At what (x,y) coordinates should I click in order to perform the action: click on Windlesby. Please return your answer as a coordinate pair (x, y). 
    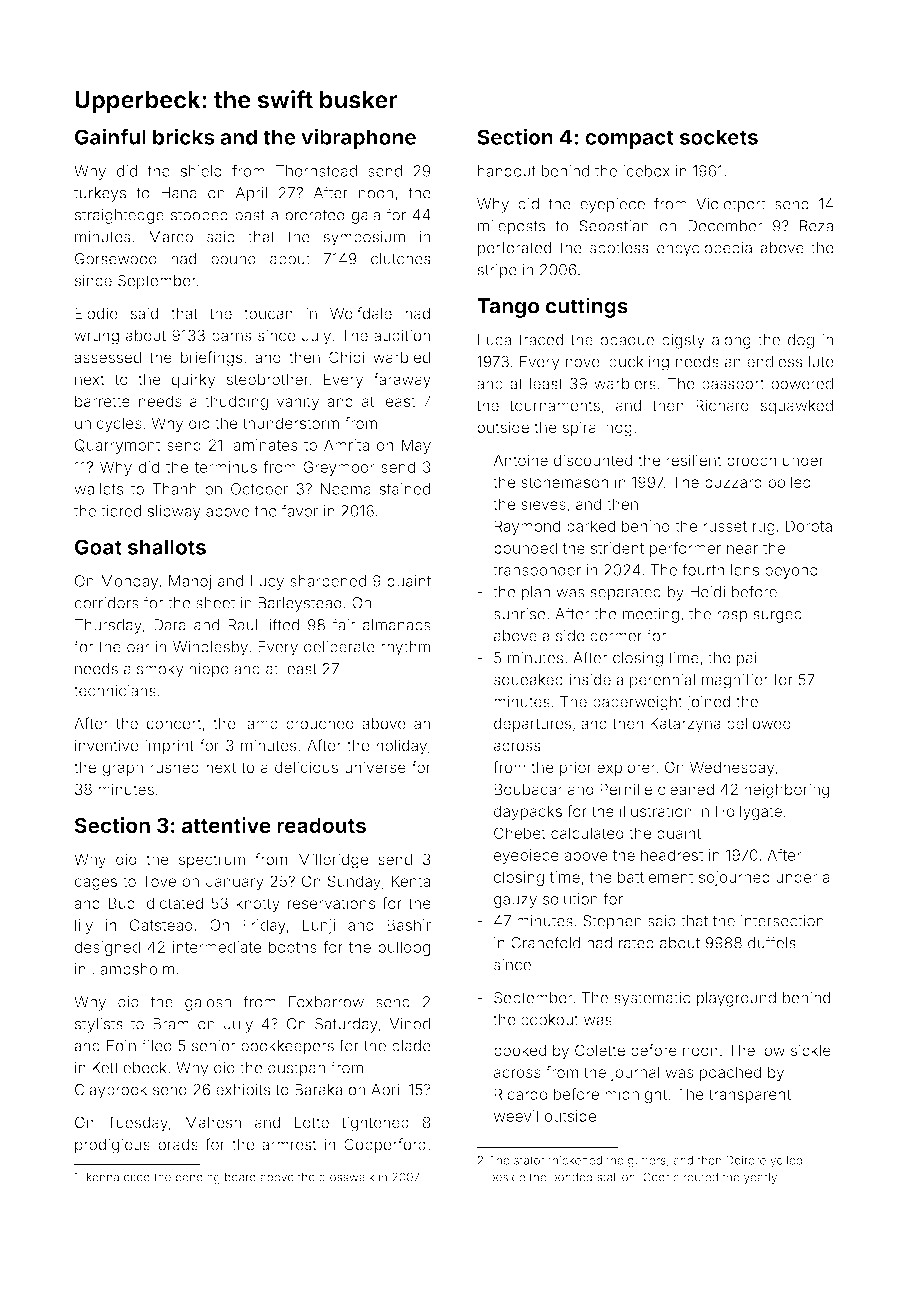
    Looking at the image, I should click on (210, 648).
